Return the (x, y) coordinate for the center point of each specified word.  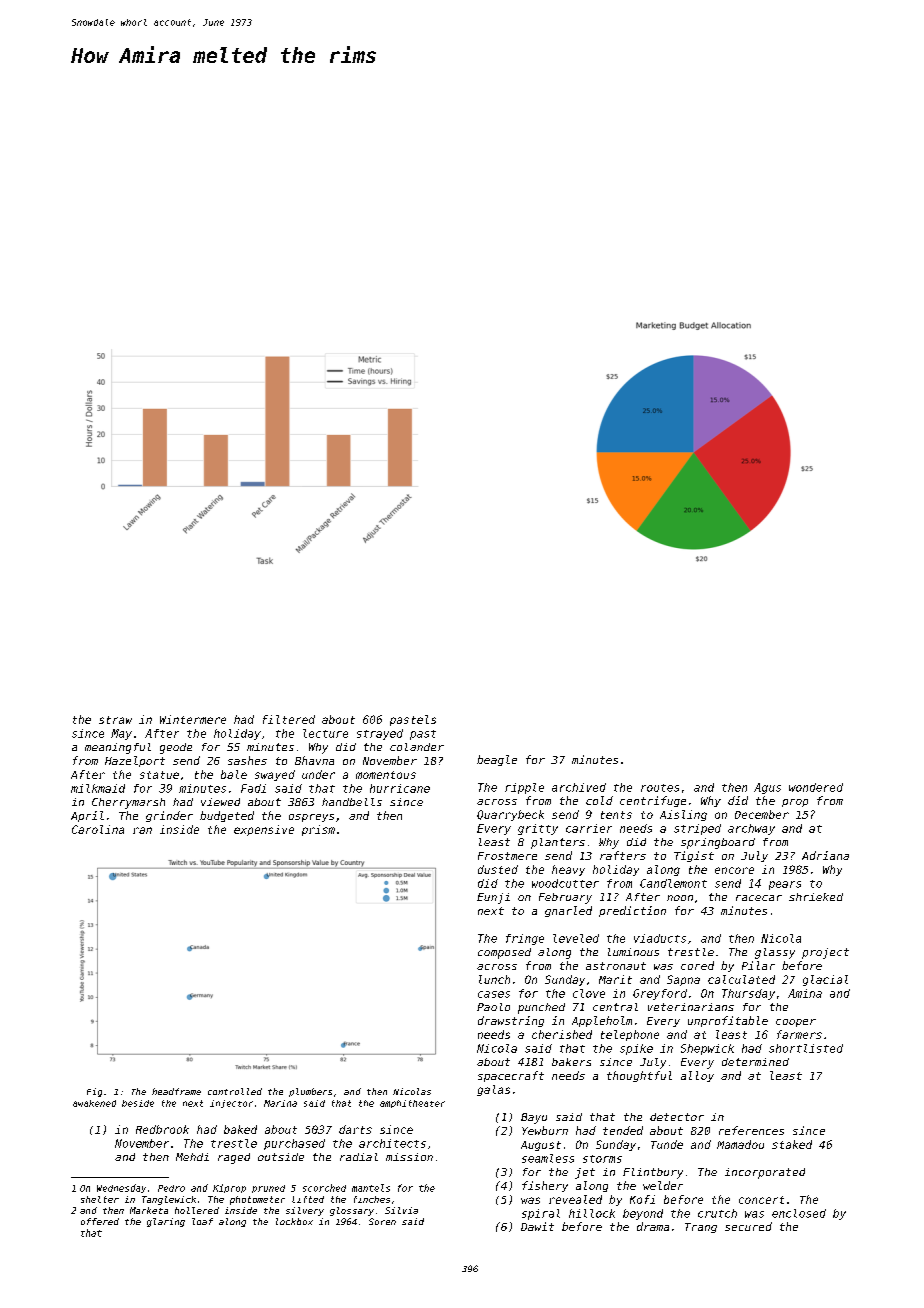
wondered (816, 787)
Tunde (667, 1144)
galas (493, 1090)
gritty (538, 829)
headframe (176, 1091)
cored (697, 965)
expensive (264, 830)
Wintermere (193, 719)
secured (748, 1226)
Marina (280, 1103)
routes (660, 788)
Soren (382, 1221)
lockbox (294, 1221)
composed (504, 953)
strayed (380, 734)
